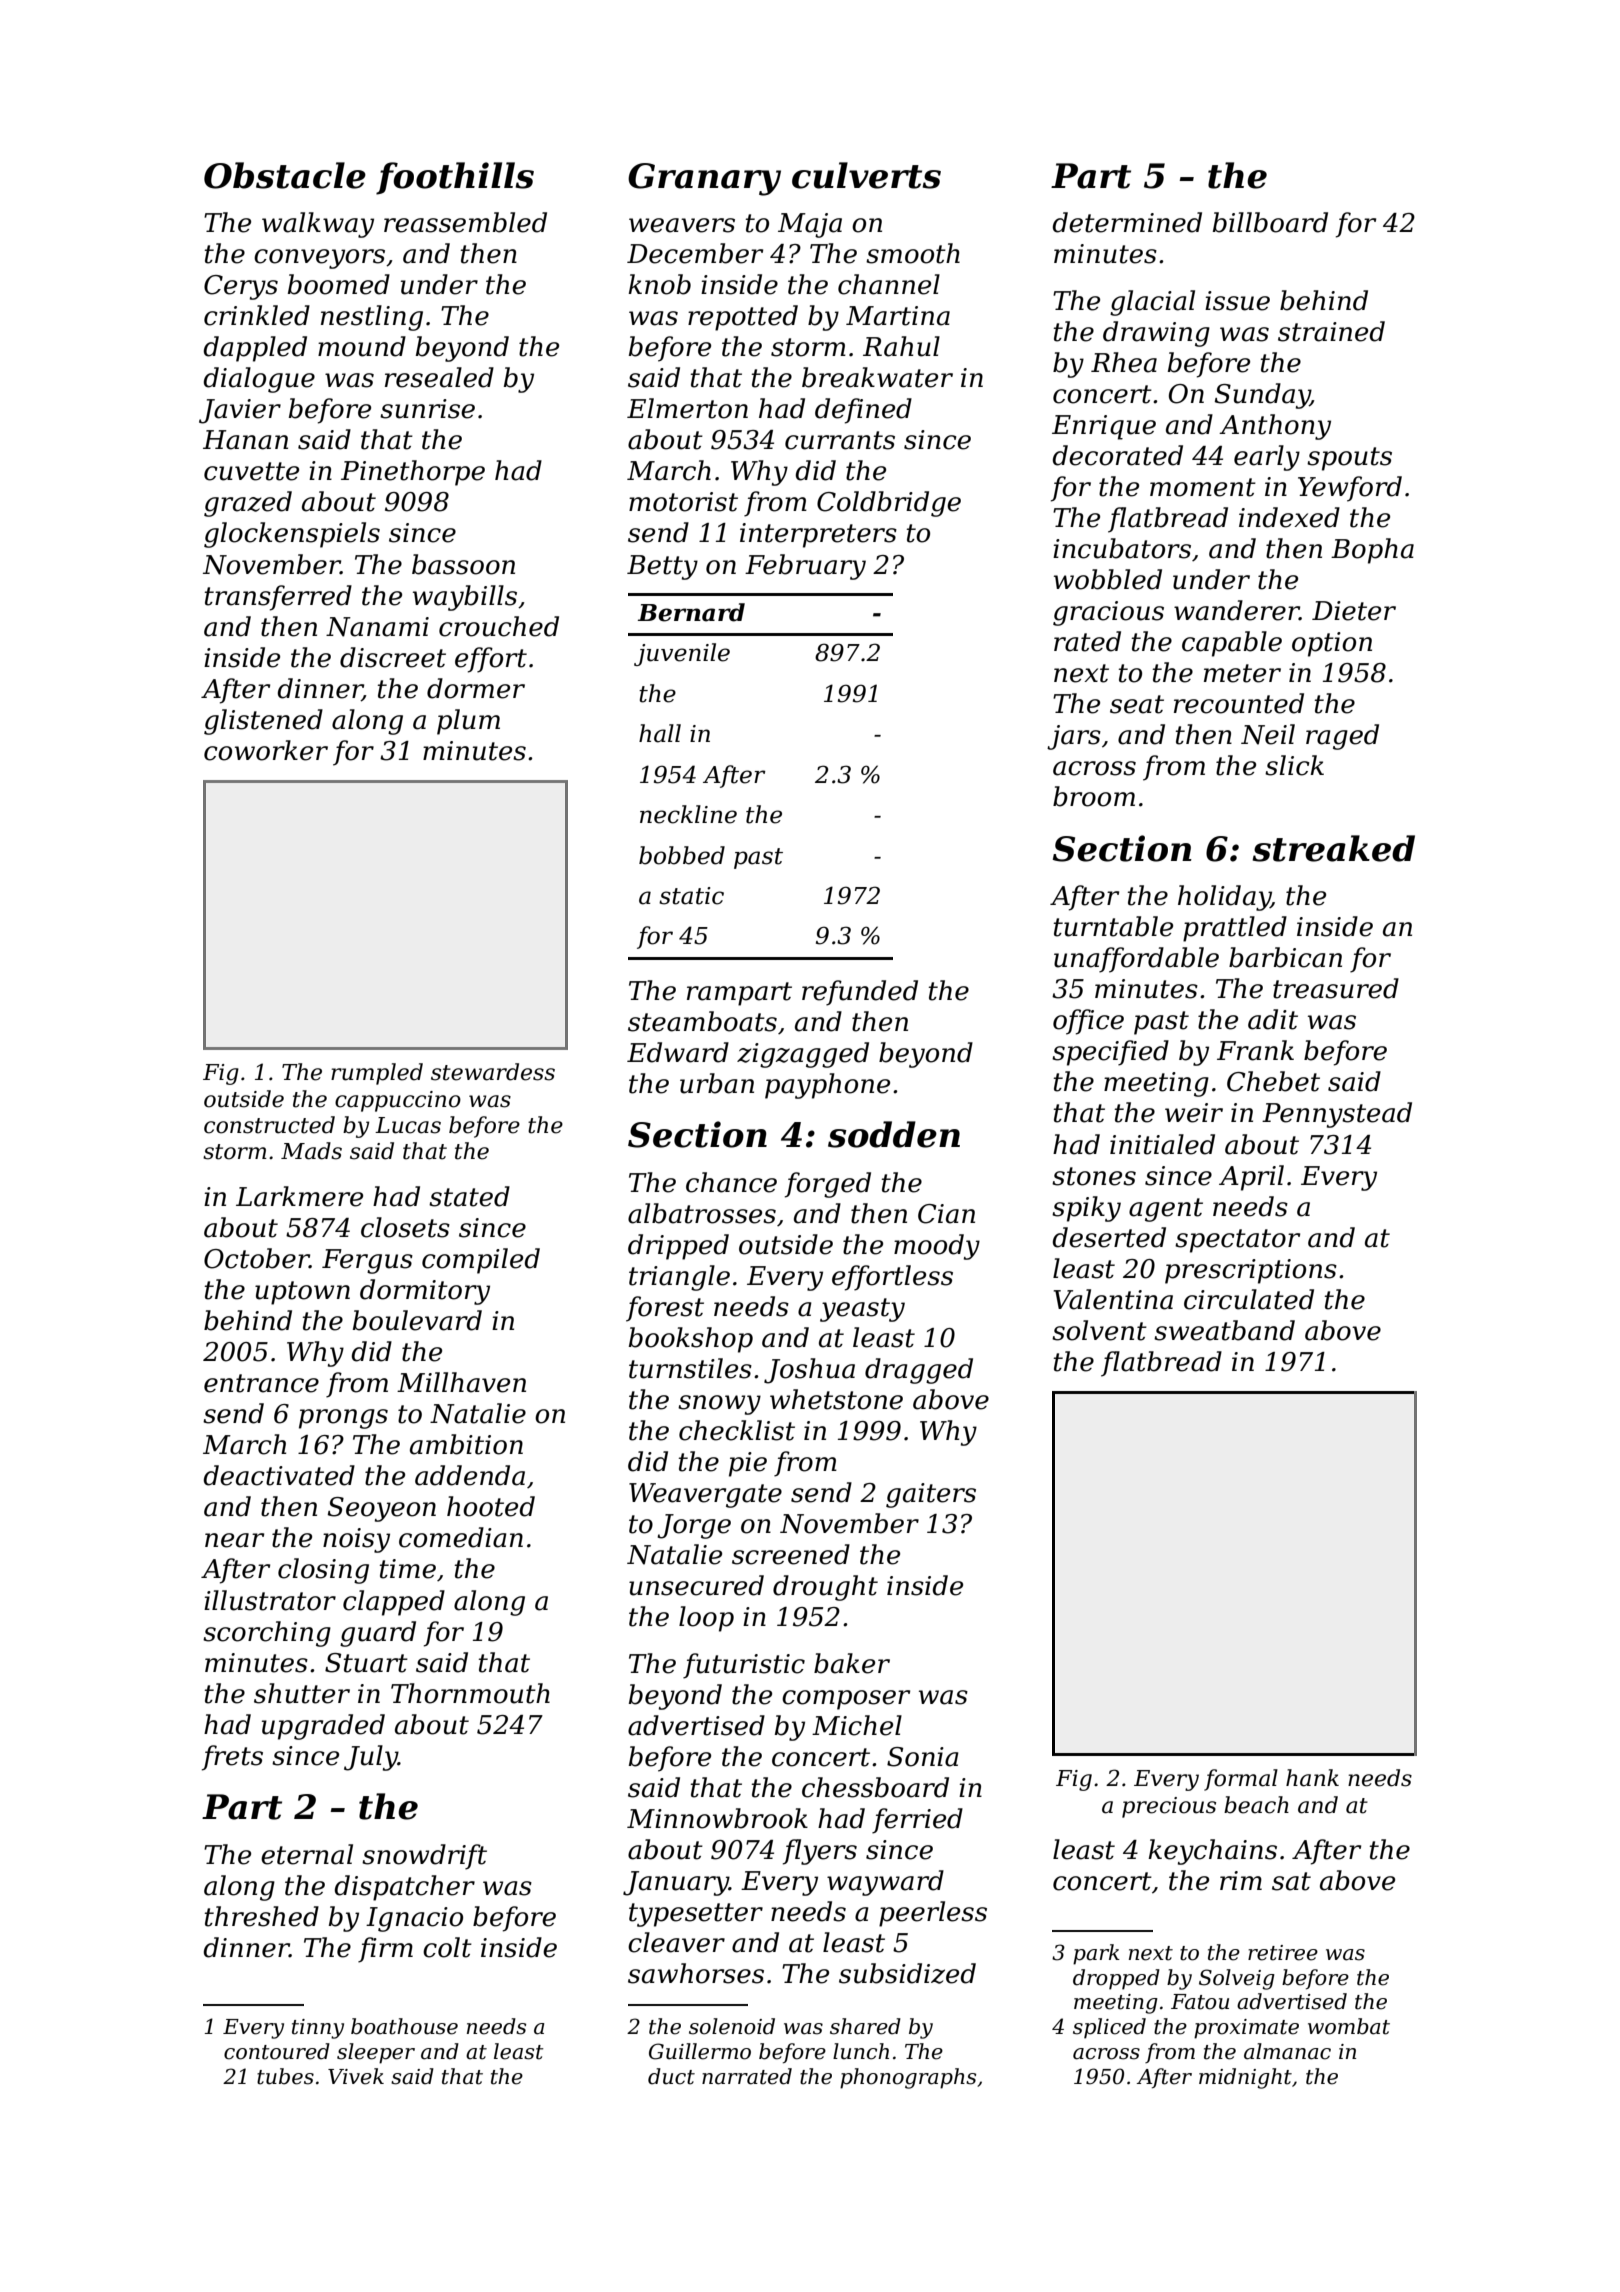 The height and width of the screenshot is (2292, 1620). Describe the element at coordinates (1108, 613) in the screenshot. I see `gracious` at that location.
